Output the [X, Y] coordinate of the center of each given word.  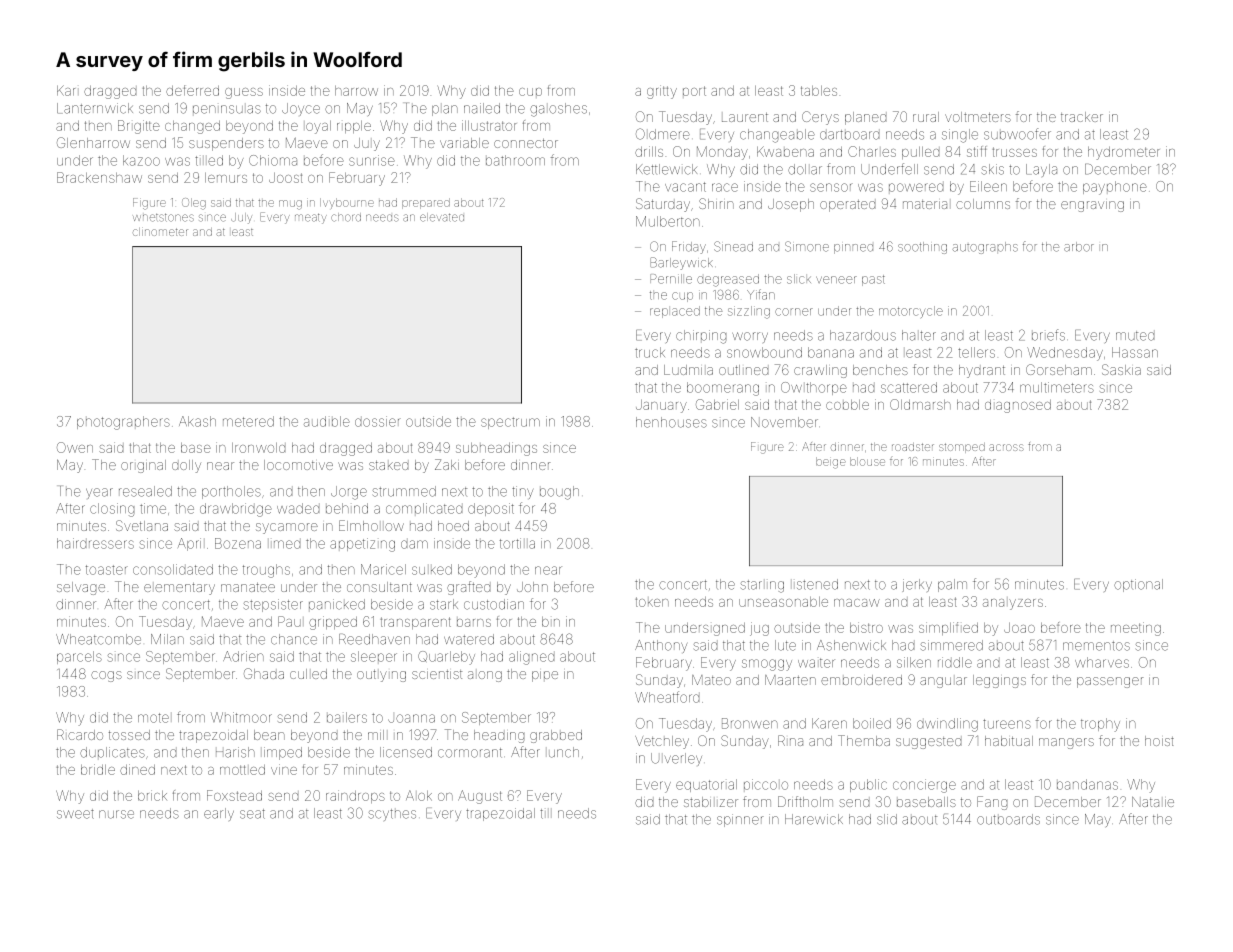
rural [926, 117]
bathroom [515, 160]
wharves [1102, 662]
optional [1138, 585]
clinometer [160, 232]
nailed [482, 108]
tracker [1082, 117]
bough [559, 493]
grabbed [556, 736]
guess [244, 93]
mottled [242, 770]
